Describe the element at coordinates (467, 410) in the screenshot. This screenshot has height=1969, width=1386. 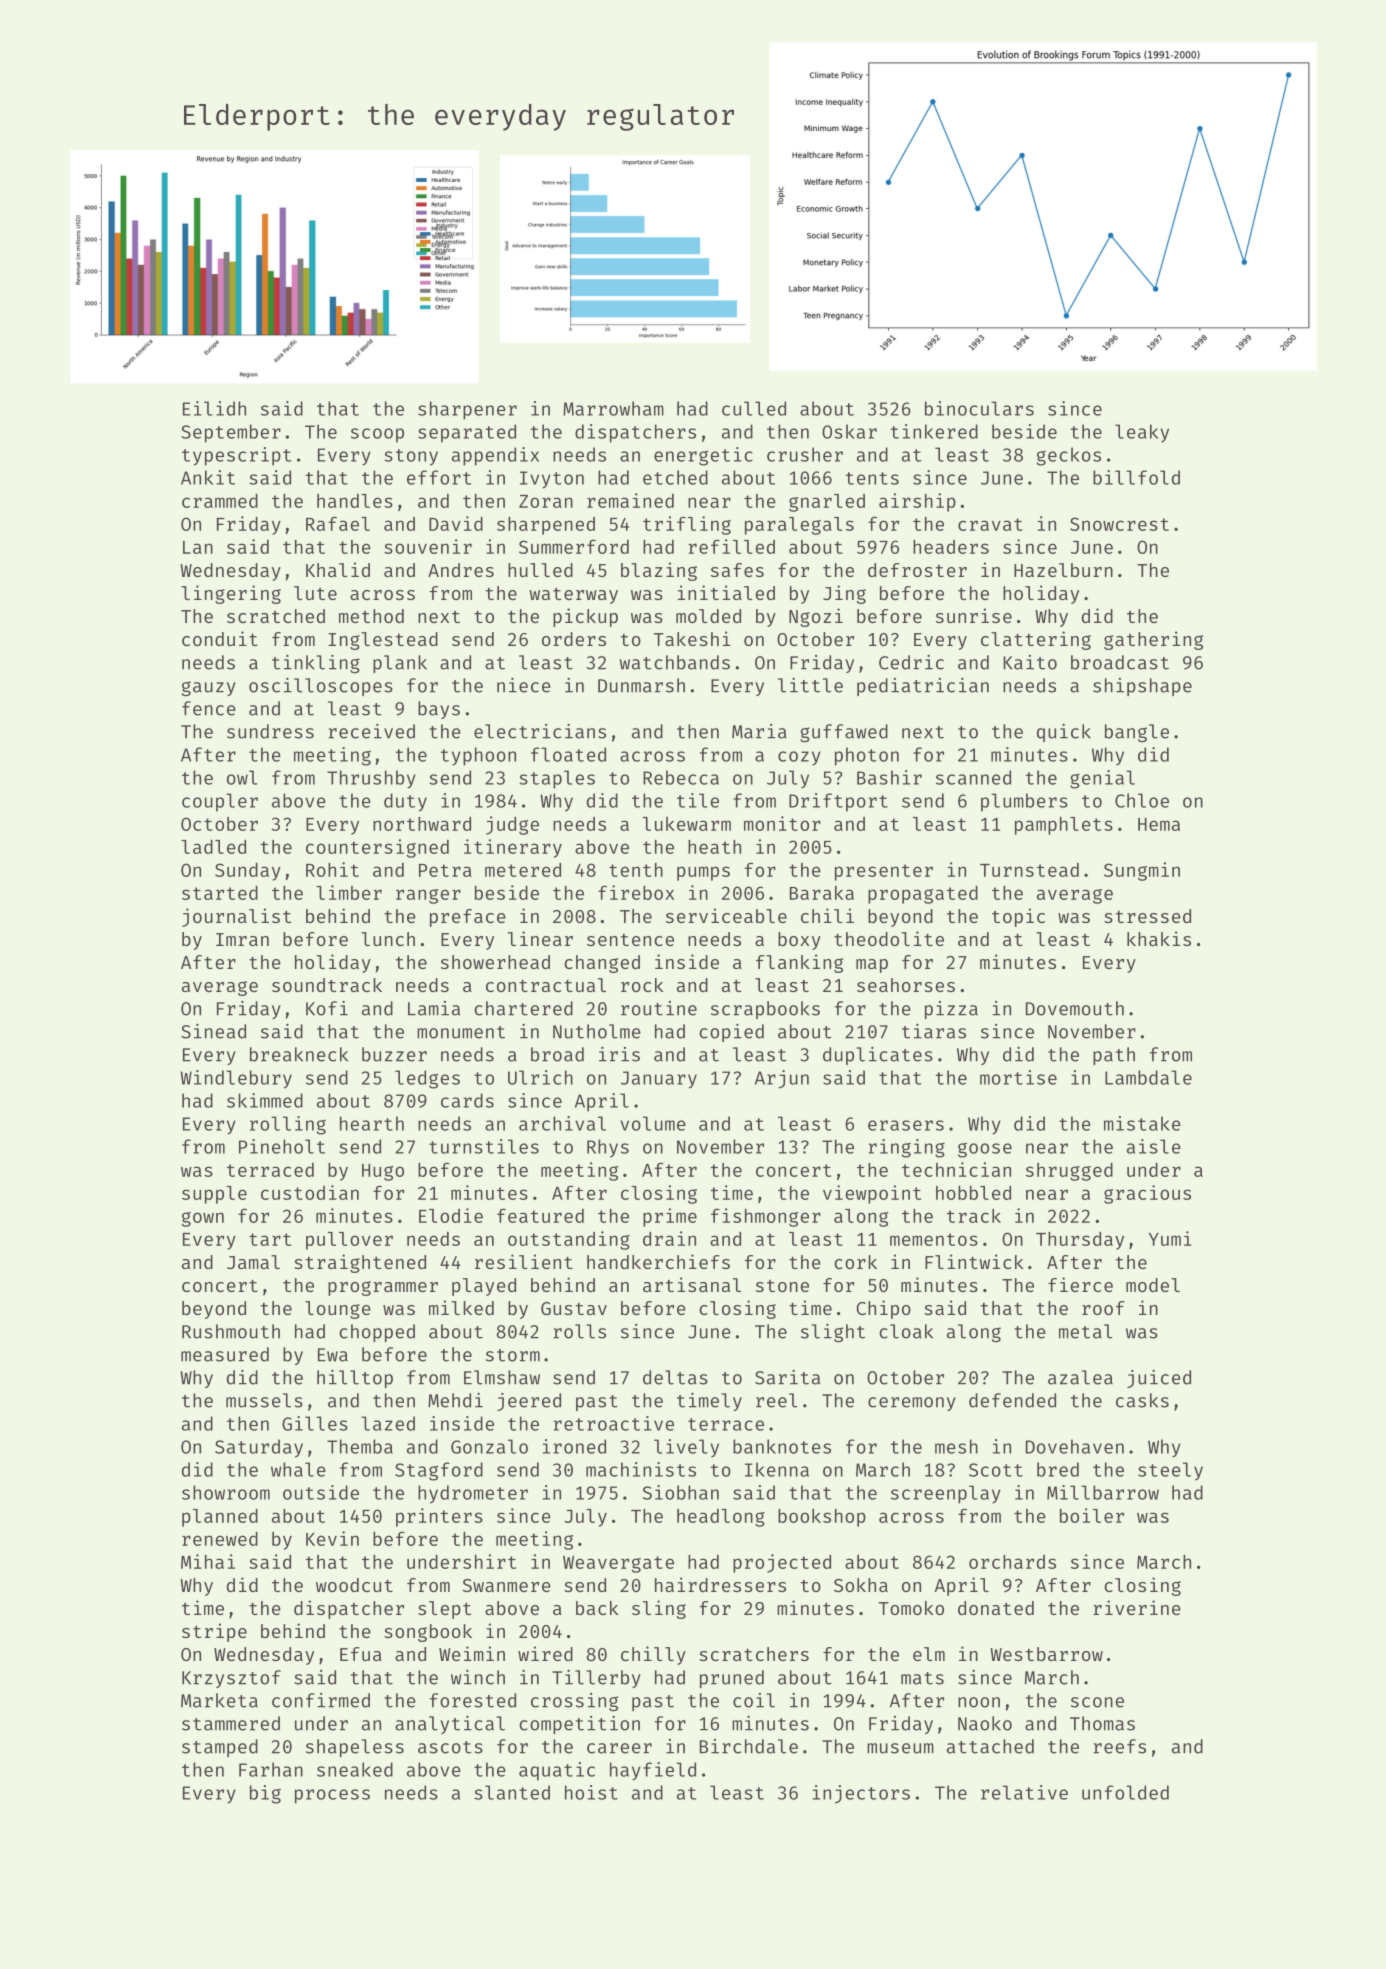
I see `sharpener` at that location.
